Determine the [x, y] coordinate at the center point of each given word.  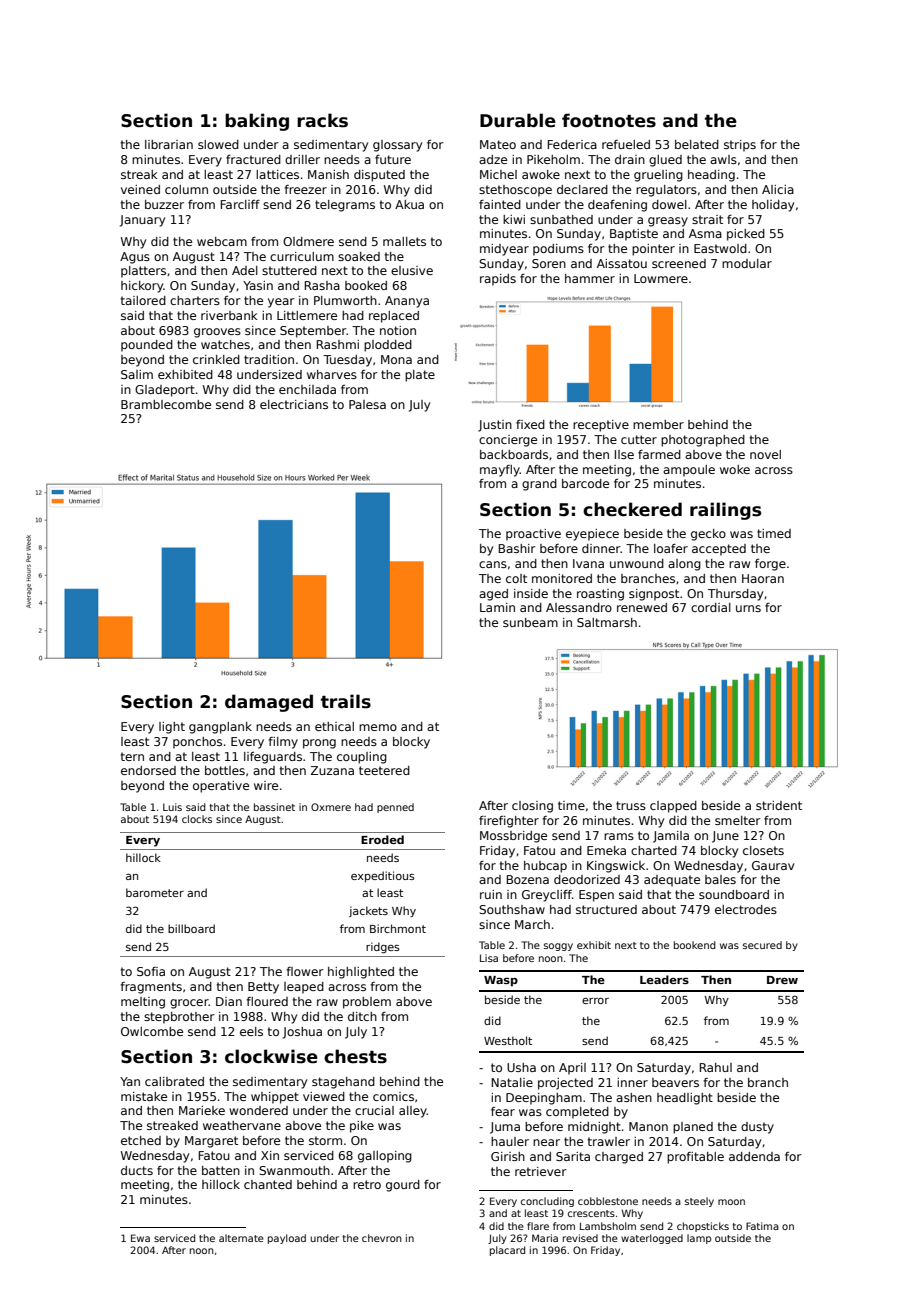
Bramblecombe [166, 404]
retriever [541, 1171]
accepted [719, 550]
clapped [673, 807]
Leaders [664, 979]
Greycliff [547, 896]
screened [679, 263]
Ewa [140, 1238]
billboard [191, 928]
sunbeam [530, 622]
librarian [169, 144]
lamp [699, 1239]
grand [539, 485]
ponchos [197, 743]
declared [582, 189]
